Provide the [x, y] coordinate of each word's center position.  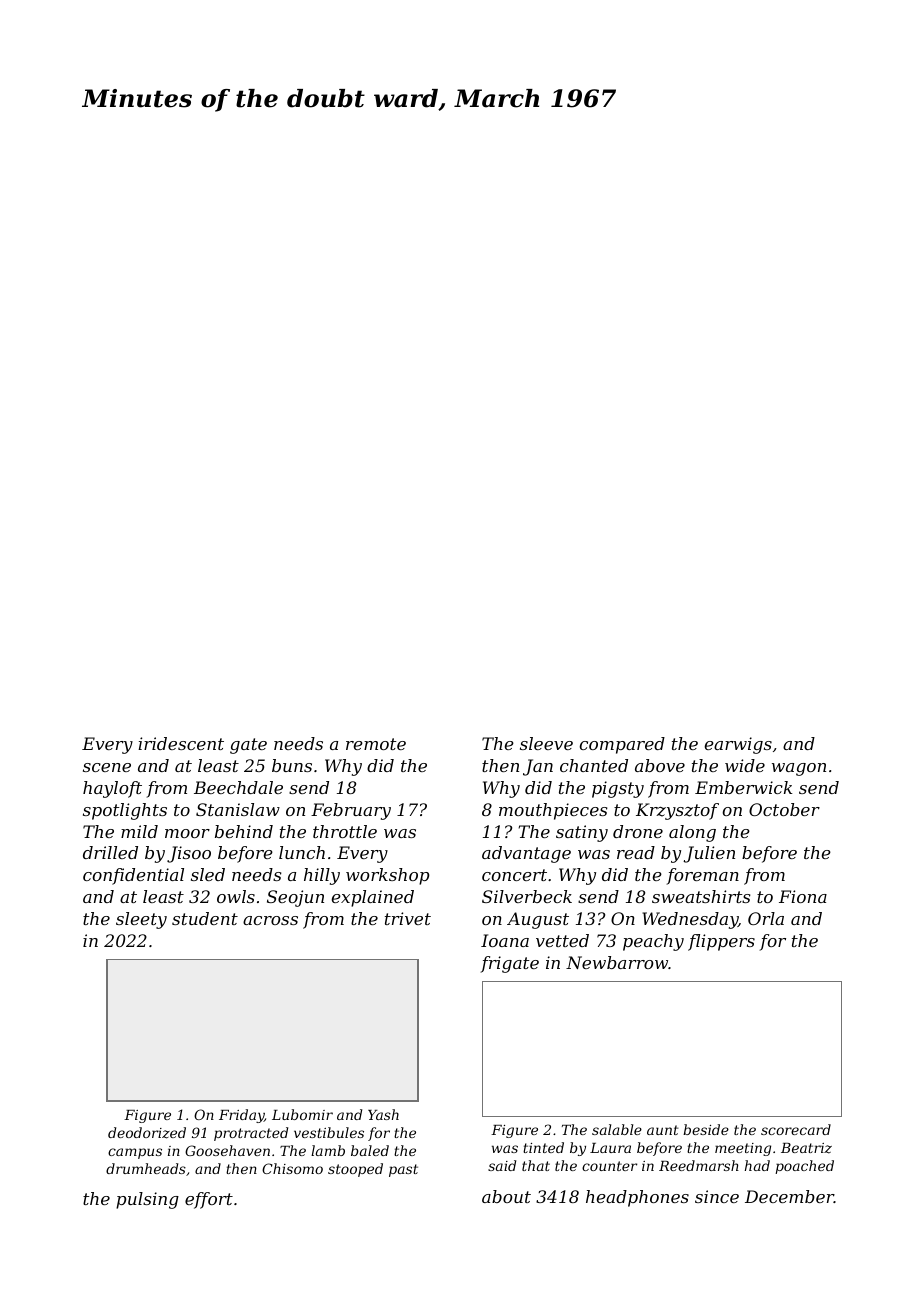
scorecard [796, 1129]
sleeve [546, 743]
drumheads [146, 1168]
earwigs [738, 745]
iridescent [181, 743]
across [270, 920]
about [506, 1196]
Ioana [505, 940]
